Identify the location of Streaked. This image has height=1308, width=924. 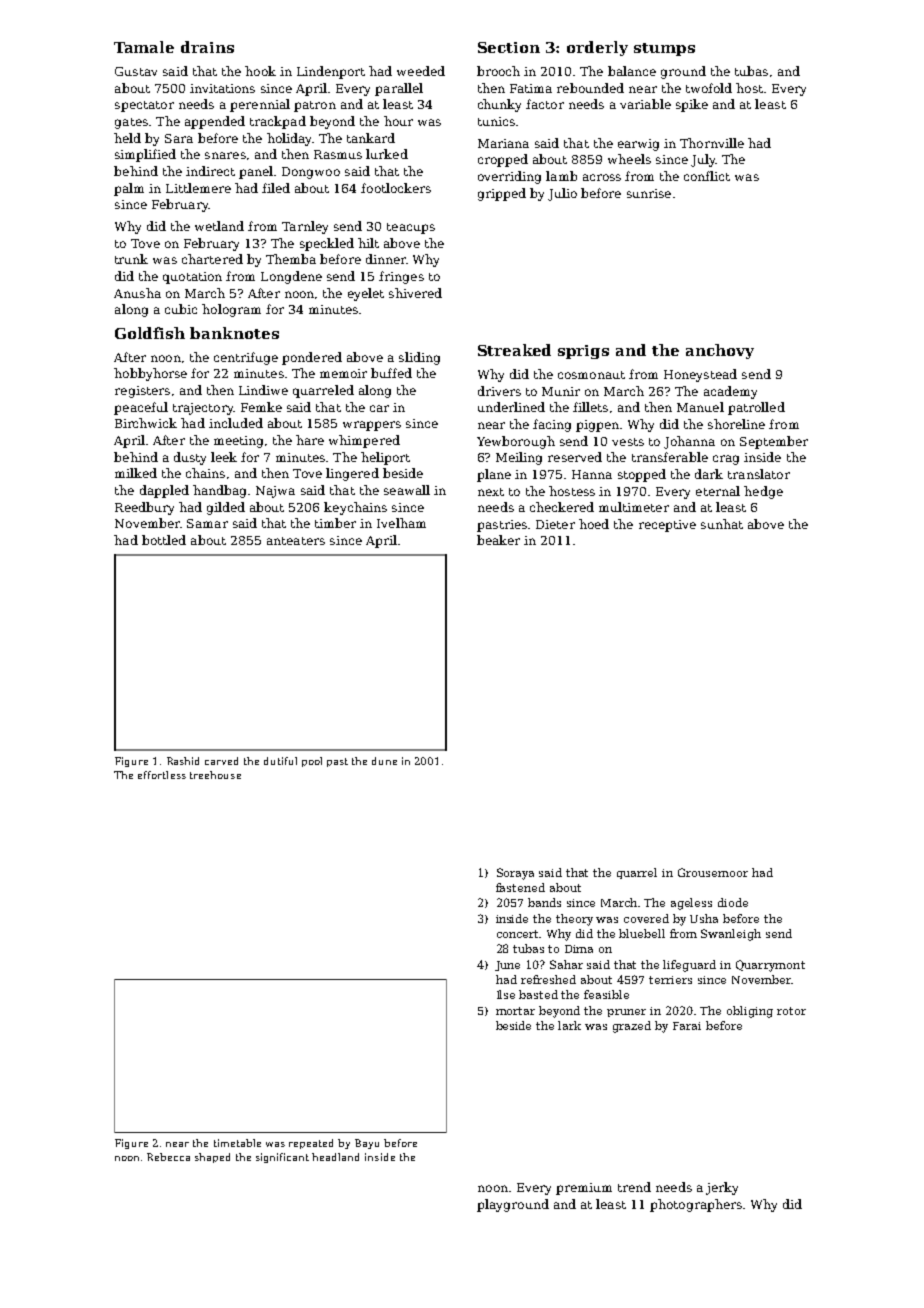
(514, 350).
